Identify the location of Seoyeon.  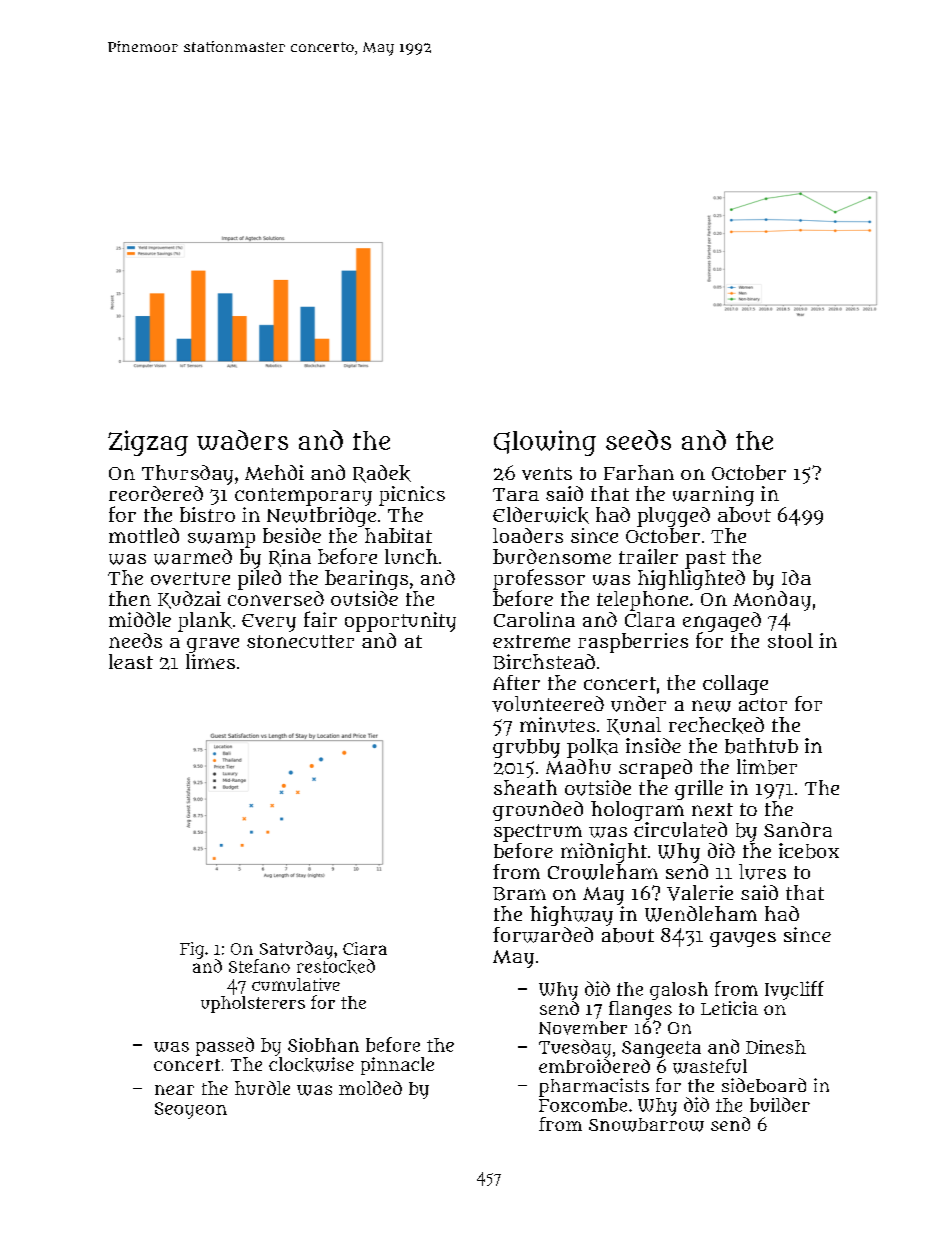
(191, 1110).
